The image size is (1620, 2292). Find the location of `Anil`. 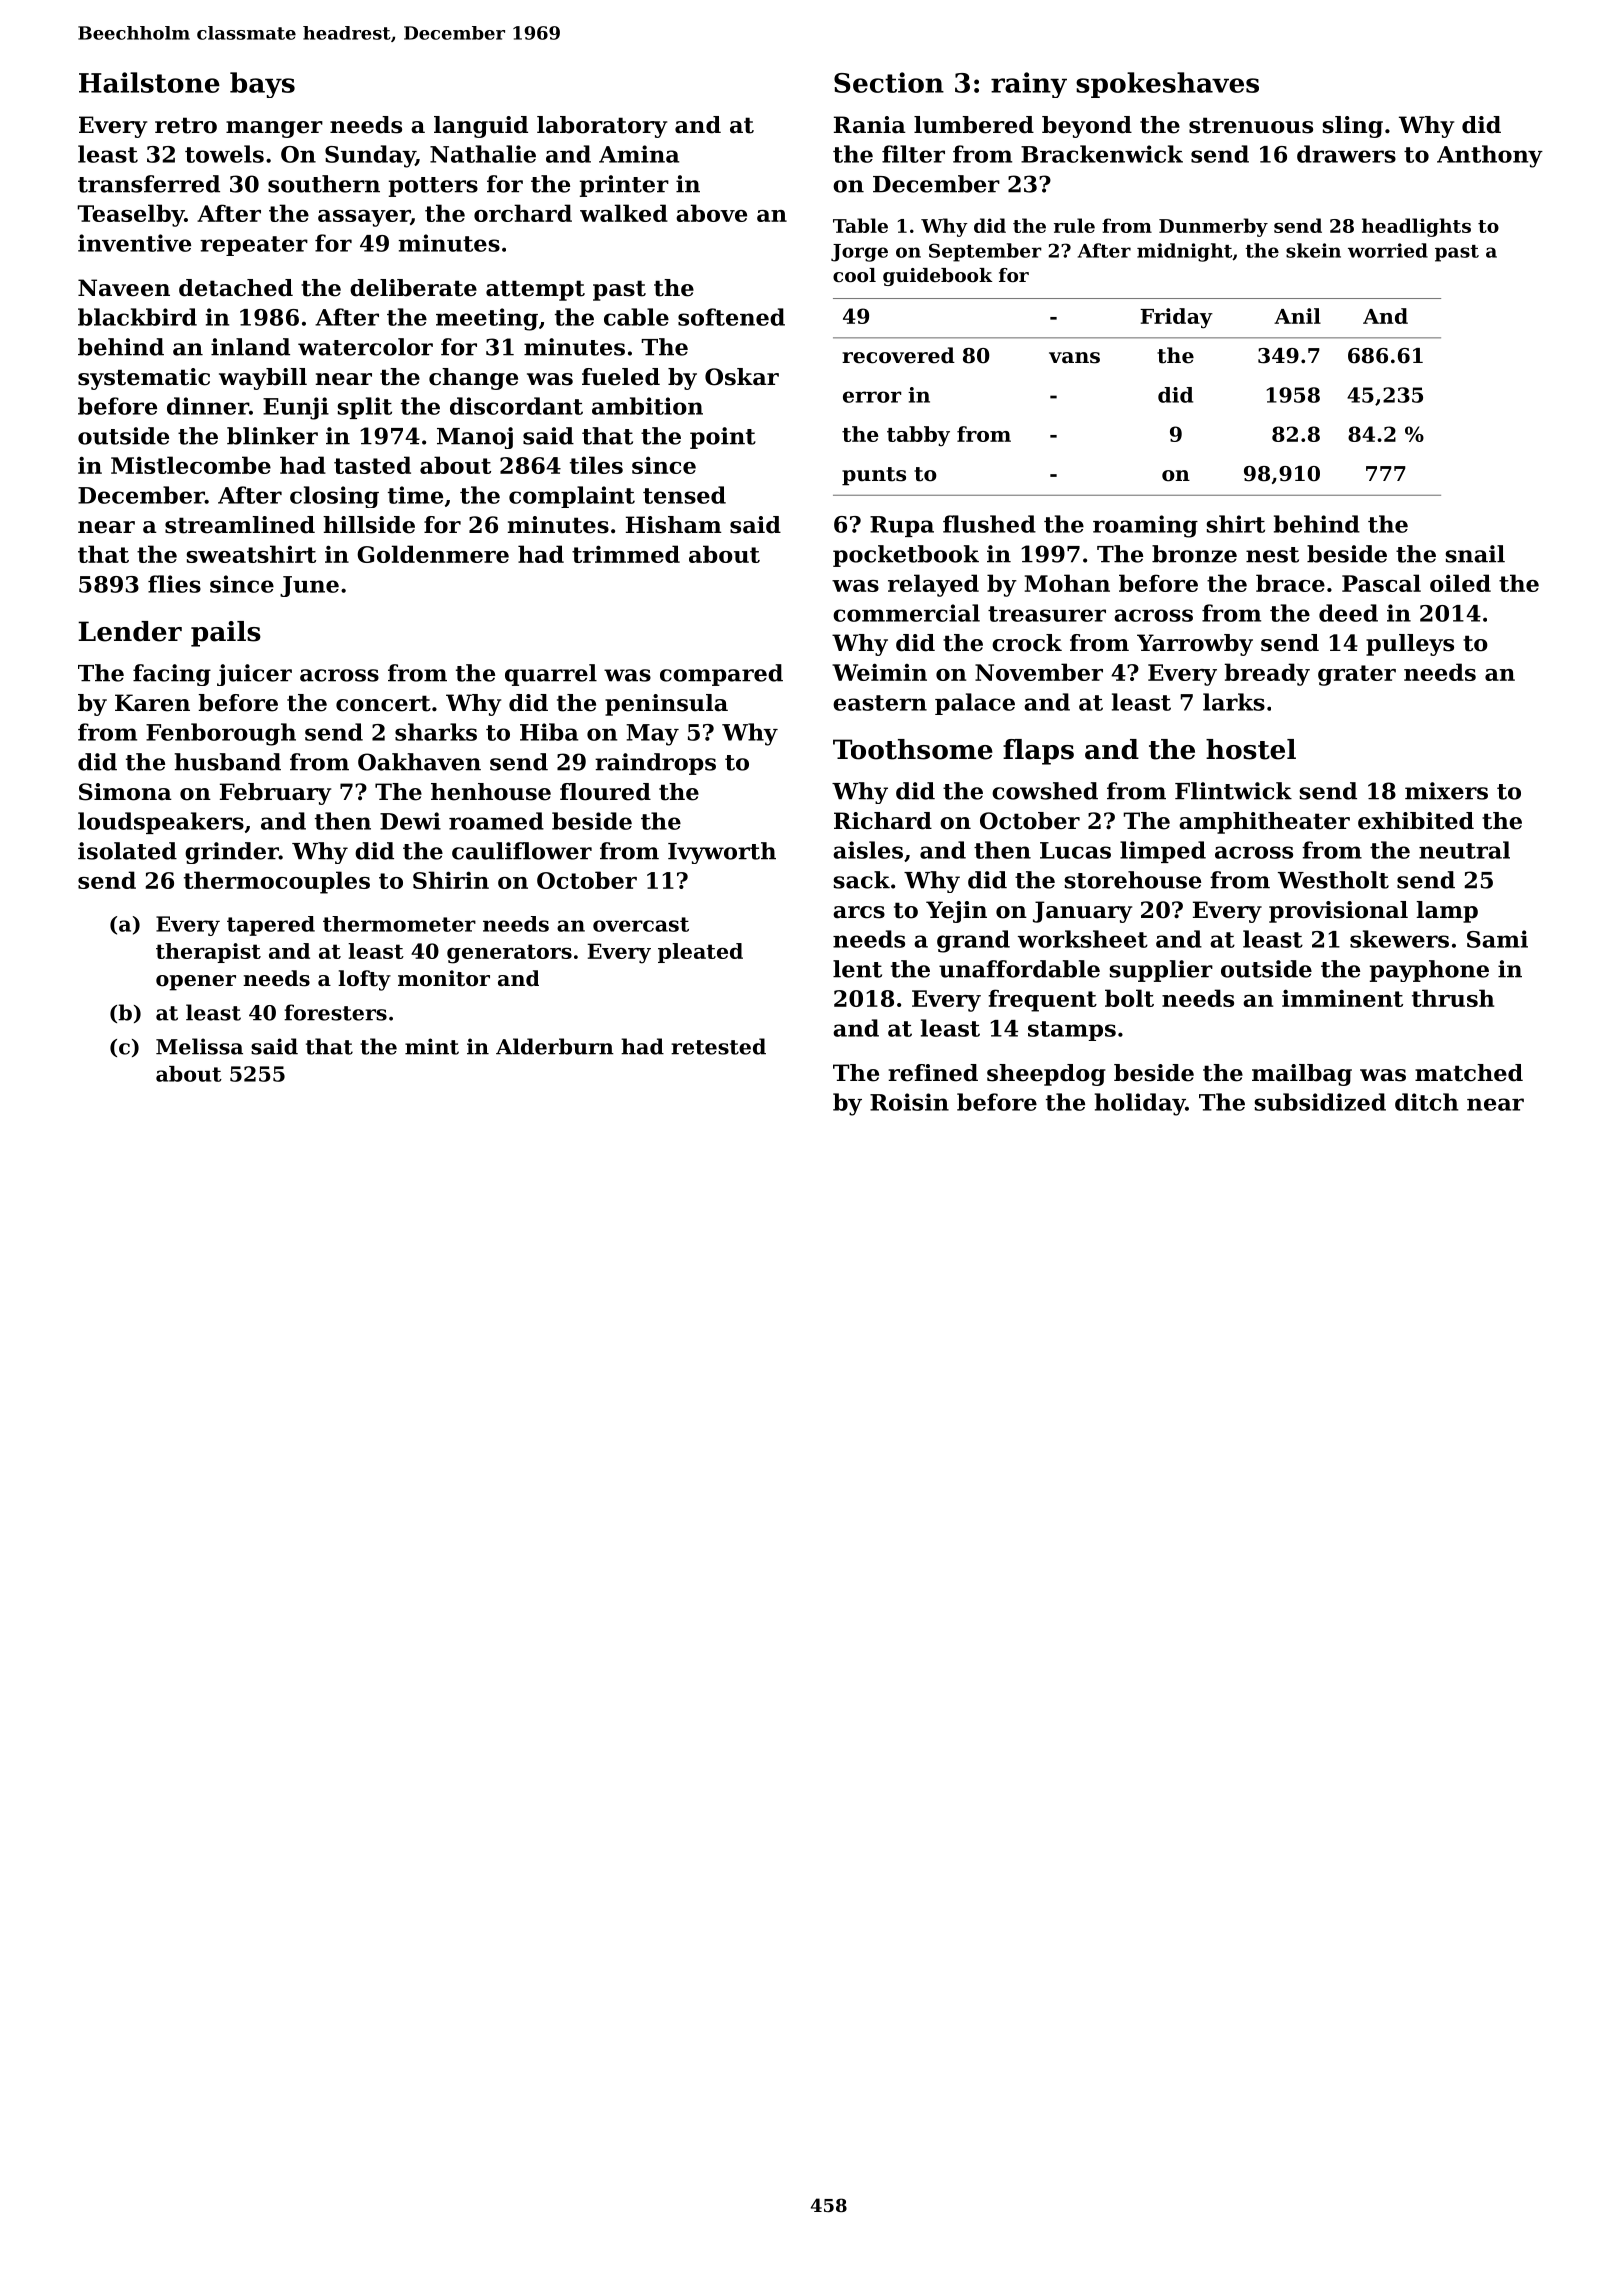

Anil is located at coordinates (1297, 316).
